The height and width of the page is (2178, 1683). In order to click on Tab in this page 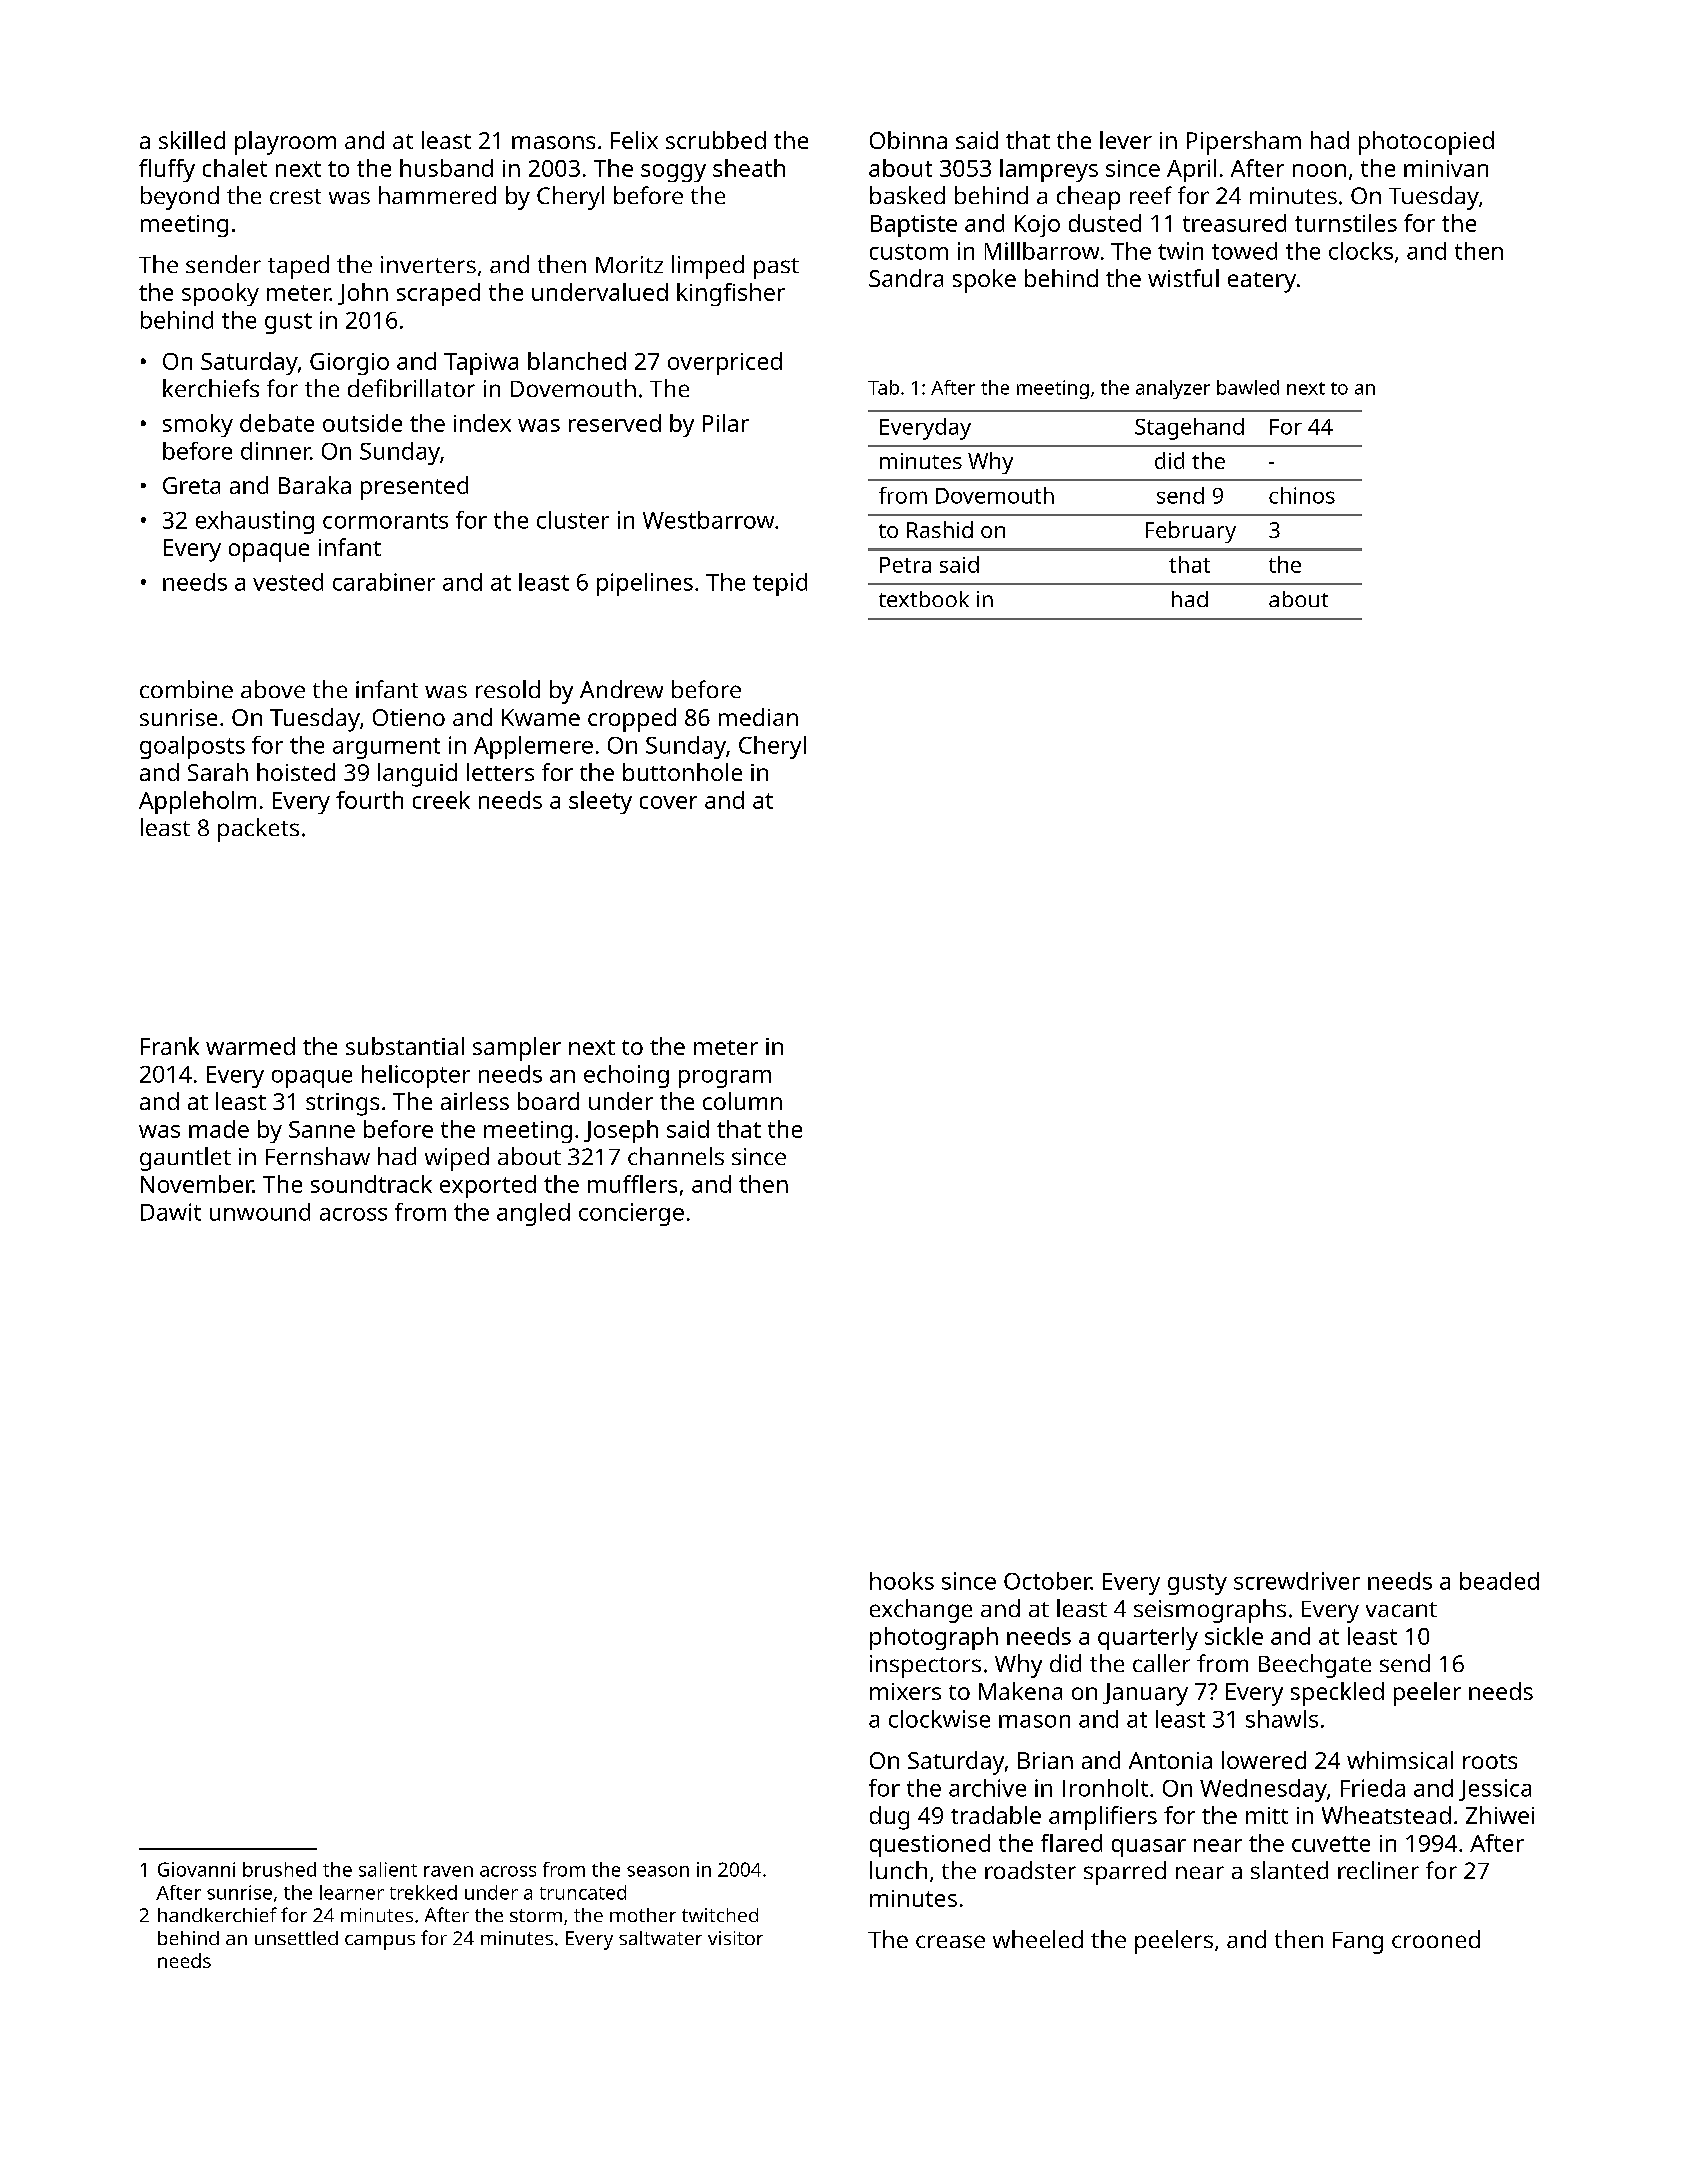, I will do `click(883, 387)`.
